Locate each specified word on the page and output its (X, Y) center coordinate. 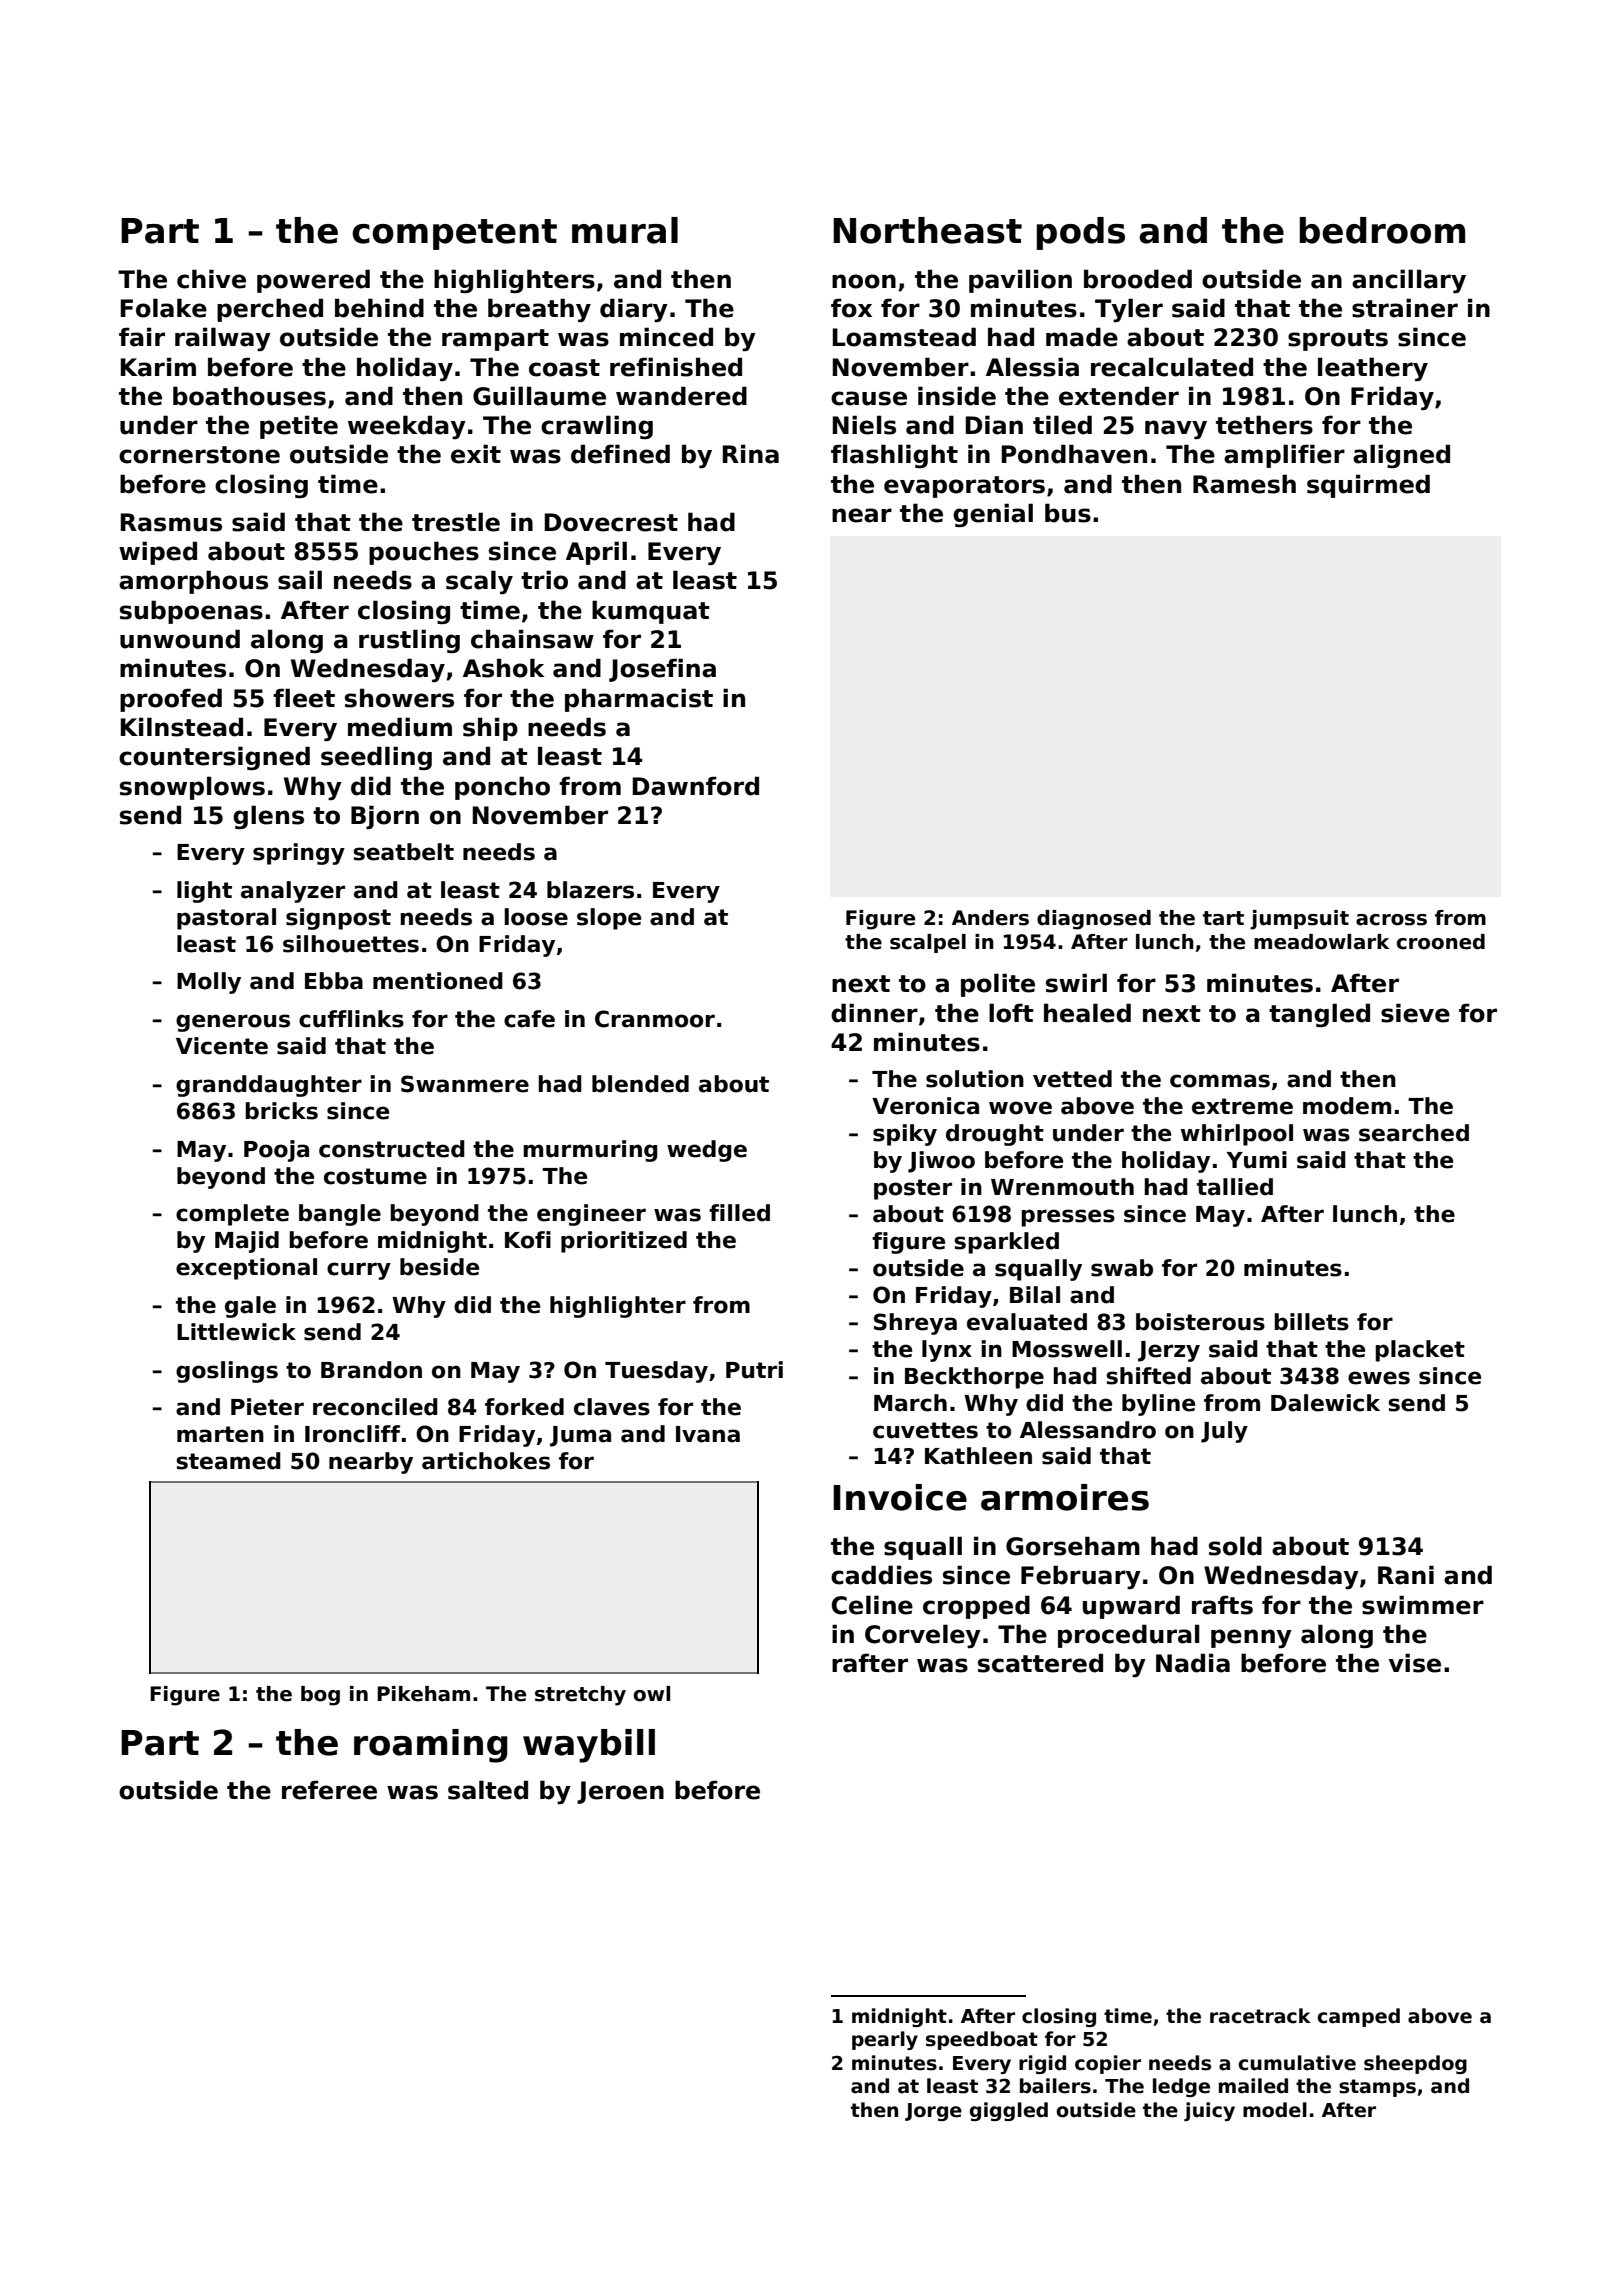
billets (1311, 1322)
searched (1414, 1133)
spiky (905, 1135)
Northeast (927, 230)
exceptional (246, 1269)
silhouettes (351, 944)
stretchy (580, 1696)
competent (454, 234)
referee (329, 1790)
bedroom (1382, 230)
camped (1358, 2017)
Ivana (708, 1434)
